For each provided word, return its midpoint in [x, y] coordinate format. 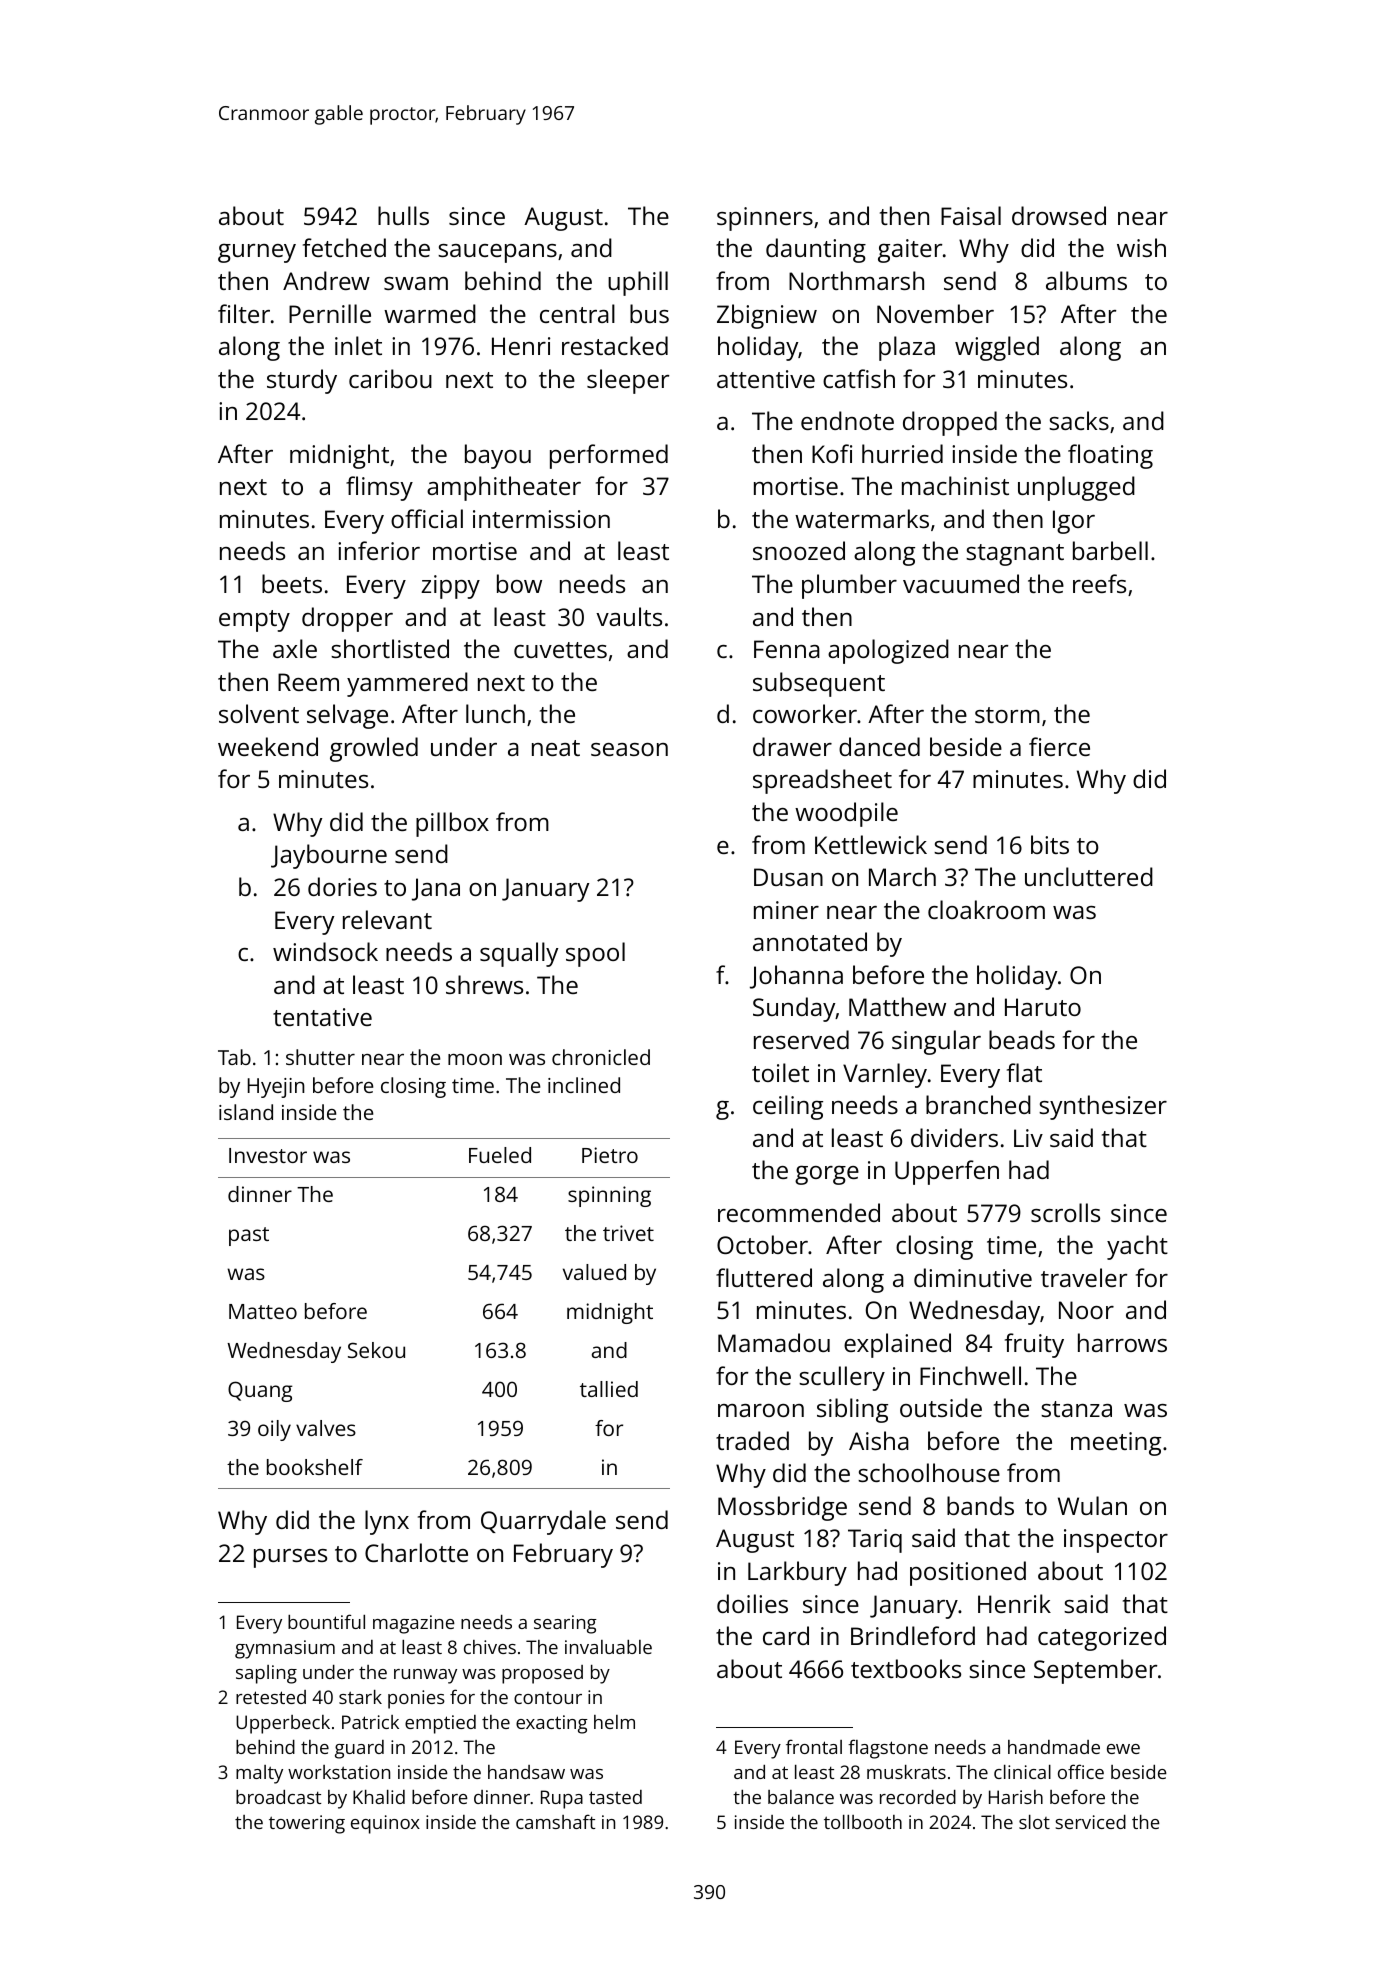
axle [295, 648]
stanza [1076, 1409]
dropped [950, 423]
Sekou [376, 1350]
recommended [799, 1212]
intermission [541, 519]
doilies [752, 1603]
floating [1110, 456]
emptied [440, 1724]
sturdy [302, 381]
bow [519, 583]
